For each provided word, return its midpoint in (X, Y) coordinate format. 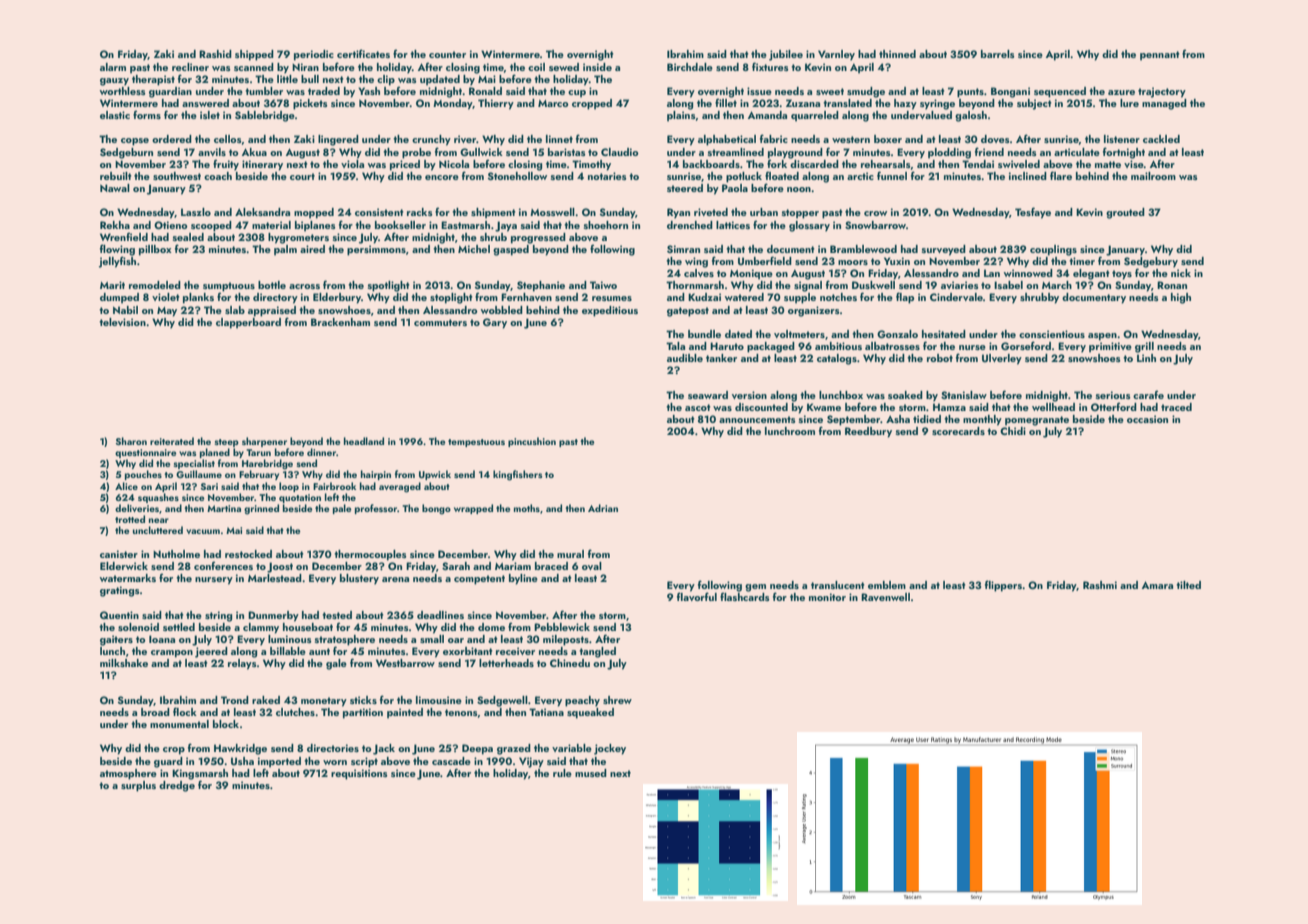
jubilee (786, 55)
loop (289, 487)
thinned (897, 54)
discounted (761, 407)
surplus (138, 786)
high (1181, 298)
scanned (254, 67)
